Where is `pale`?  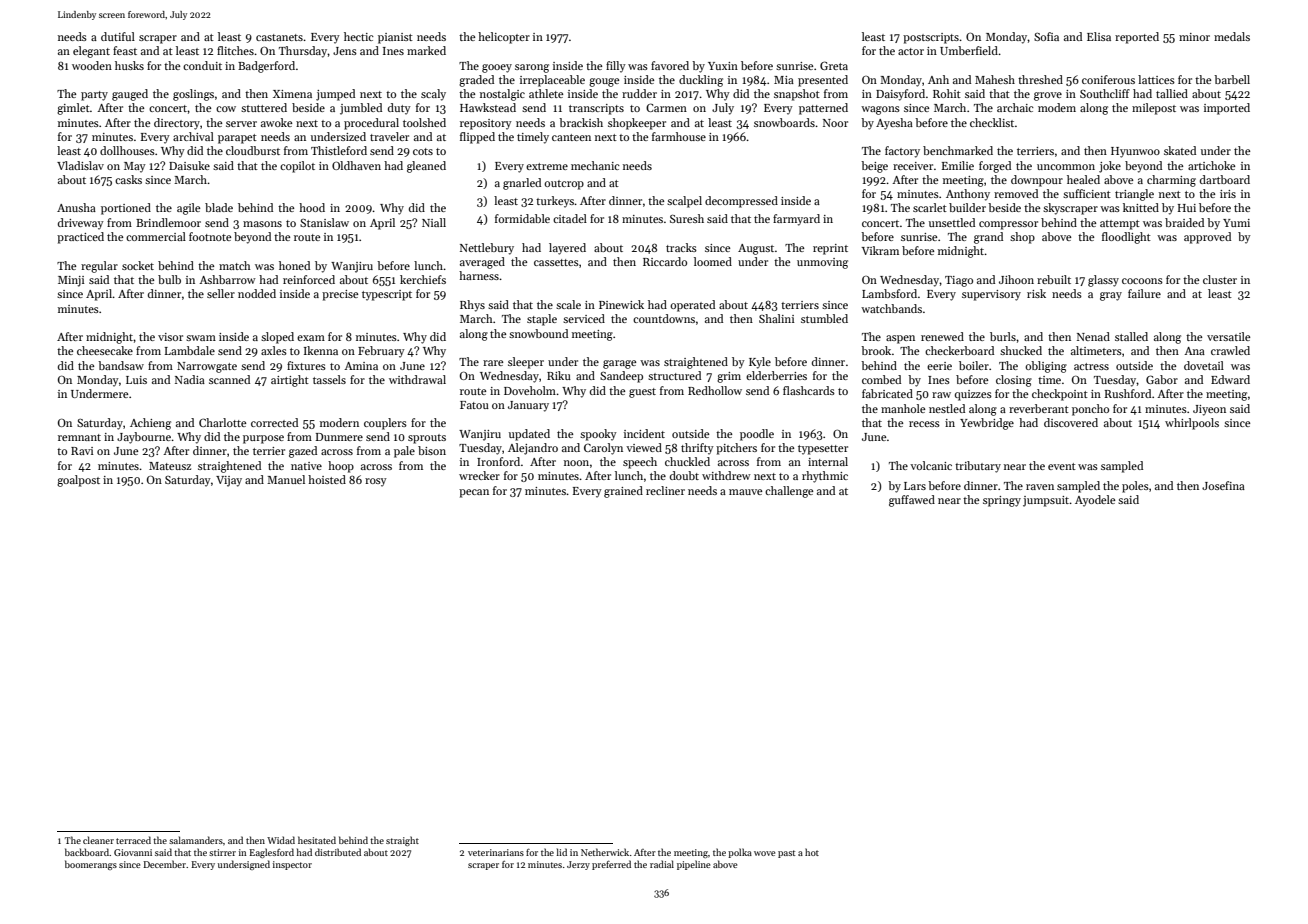 pale is located at coordinates (404, 452).
